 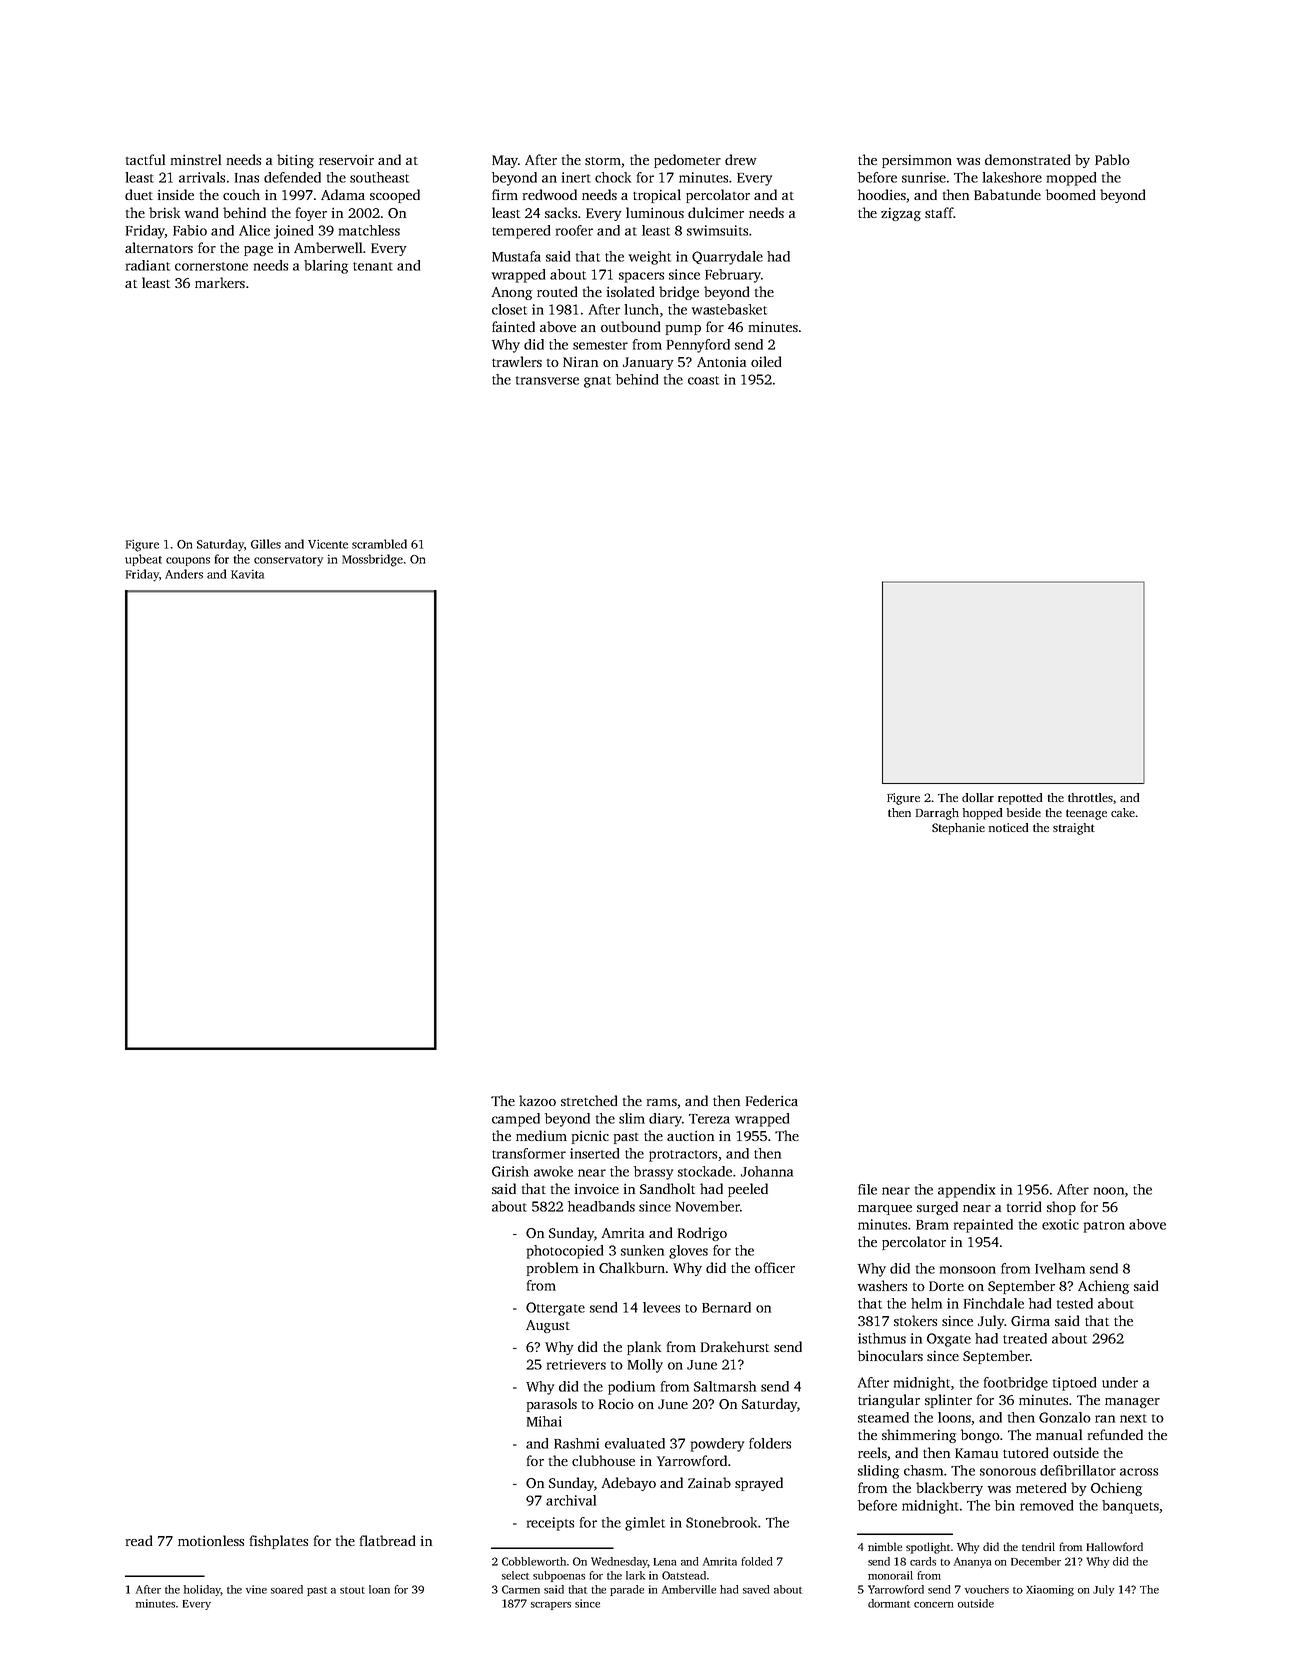 I want to click on southeast, so click(x=379, y=177).
